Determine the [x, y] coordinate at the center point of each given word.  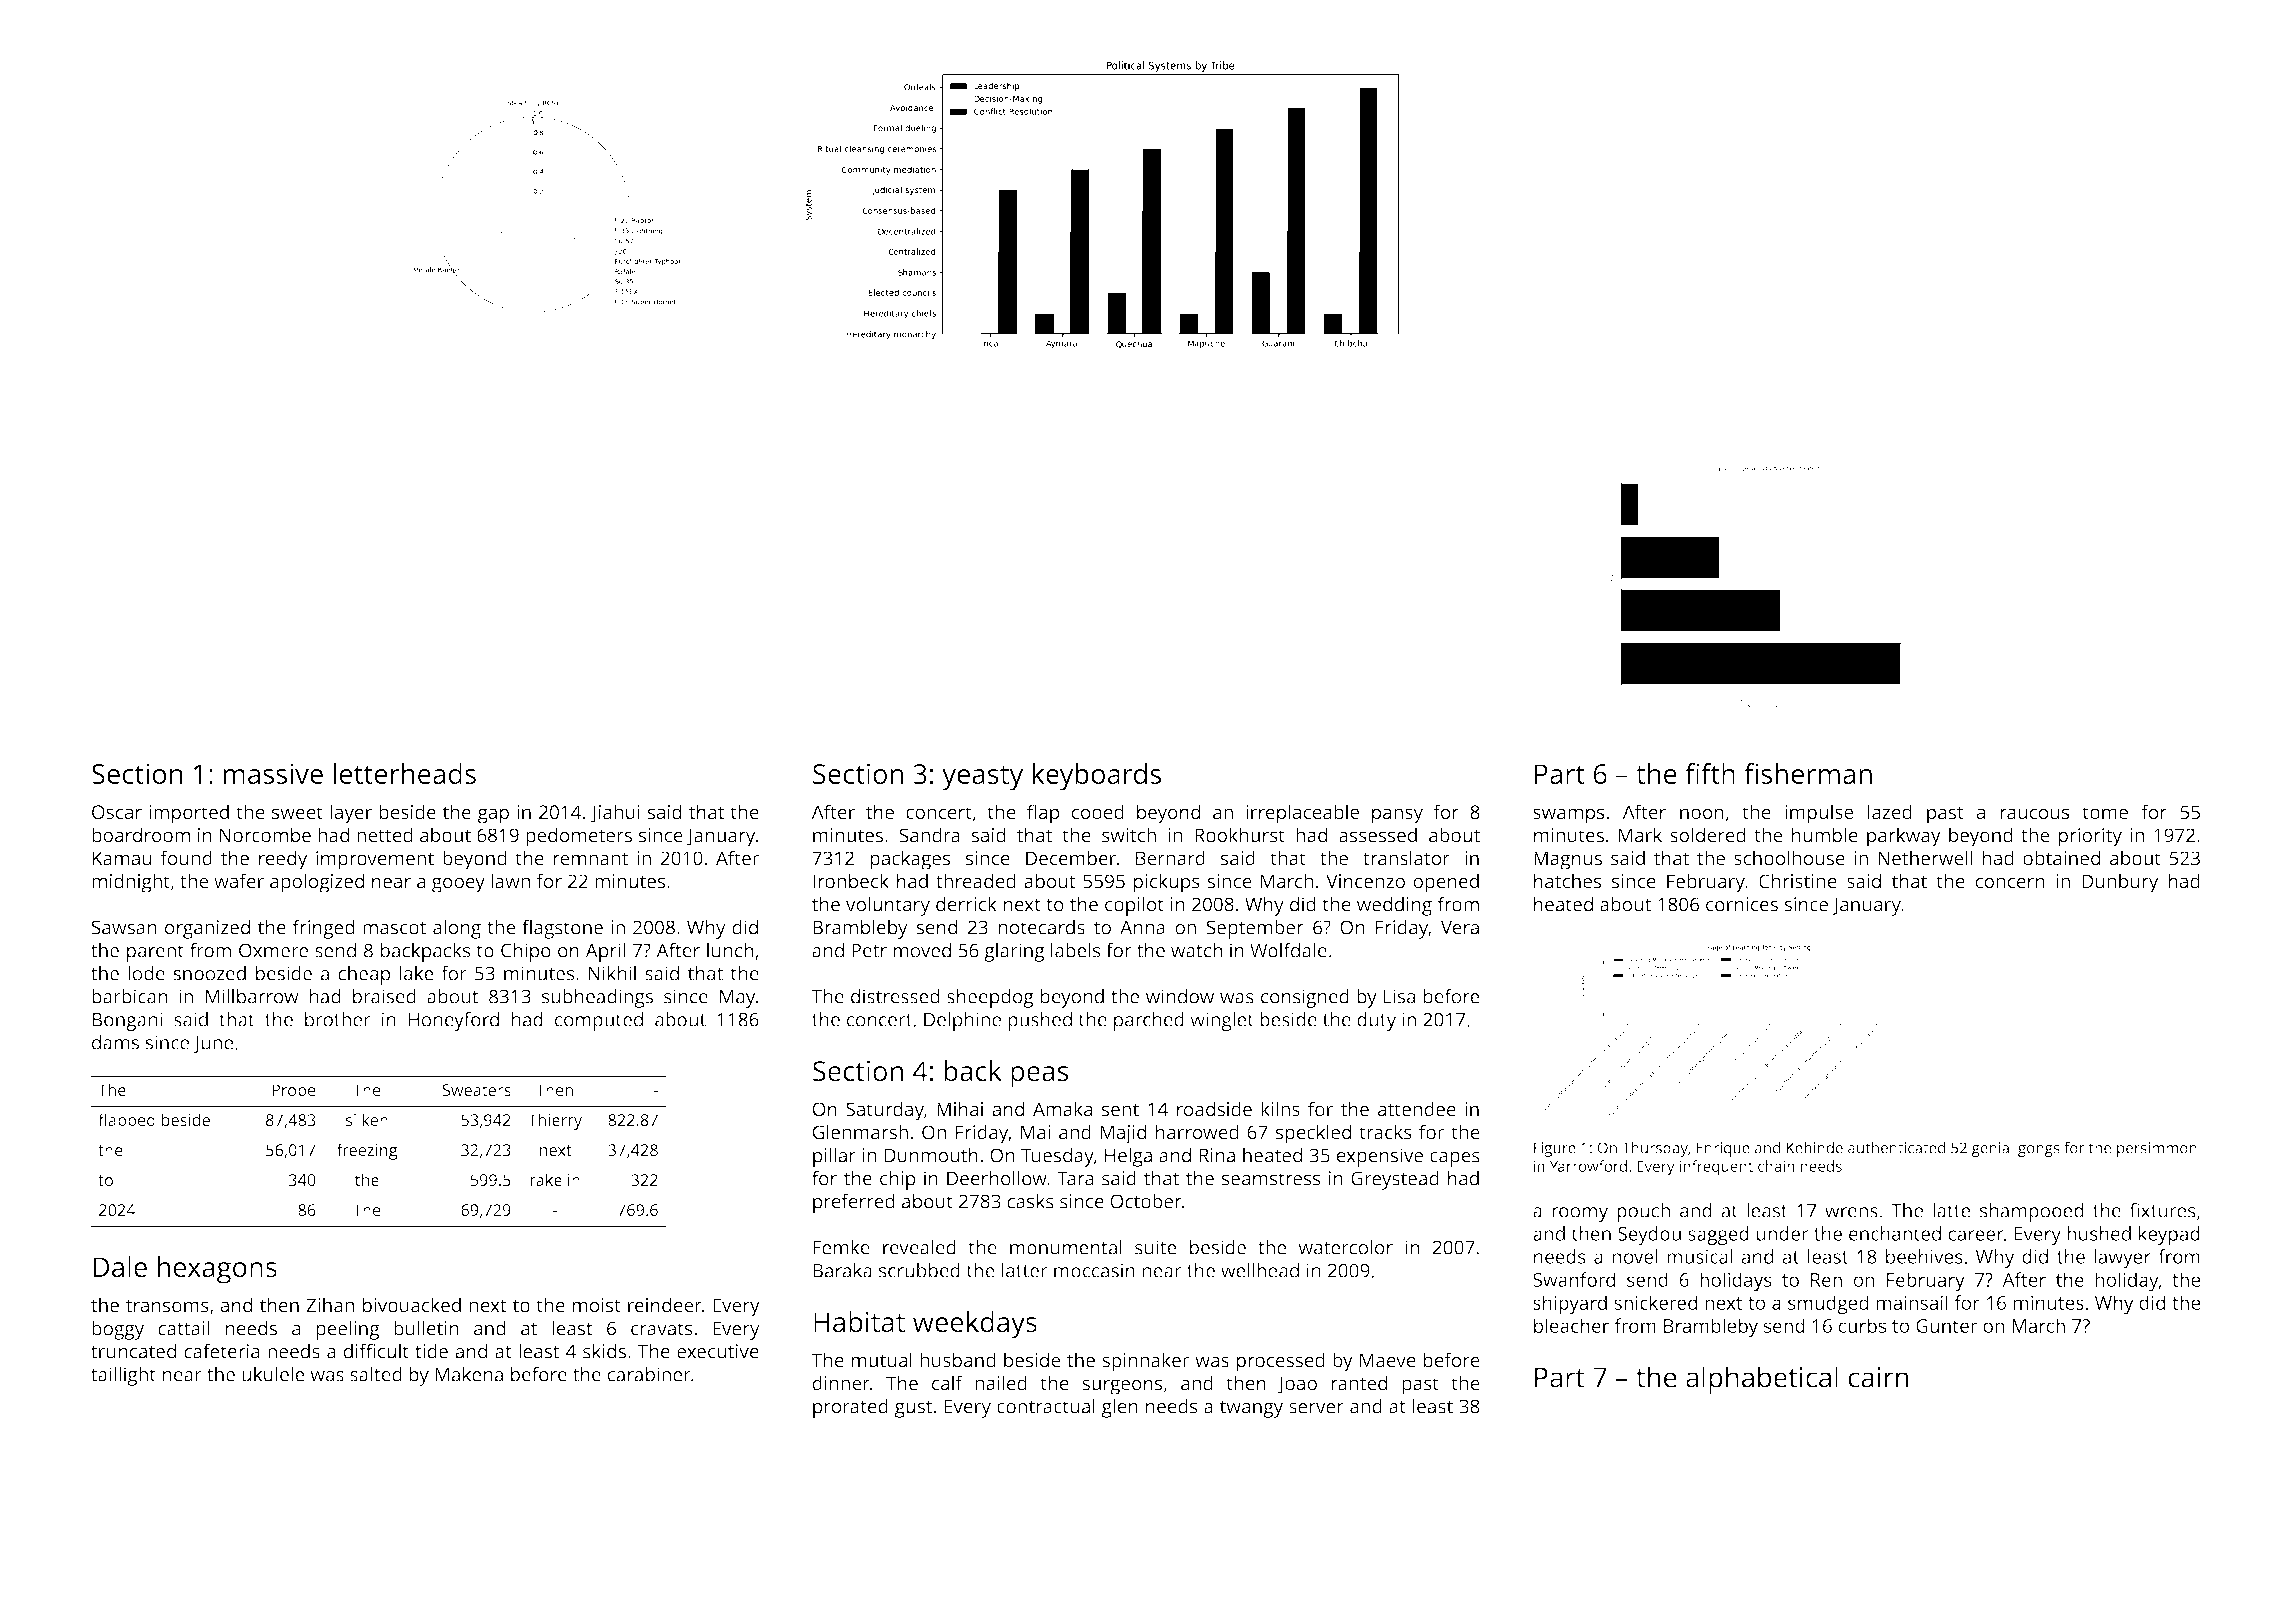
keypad [2169, 1235]
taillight [123, 1376]
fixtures [2163, 1210]
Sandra [929, 835]
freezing [367, 1151]
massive [273, 773]
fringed [324, 929]
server [1316, 1408]
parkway [1904, 837]
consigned [1305, 998]
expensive [1380, 1157]
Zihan [330, 1305]
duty [1376, 1021]
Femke [841, 1247]
